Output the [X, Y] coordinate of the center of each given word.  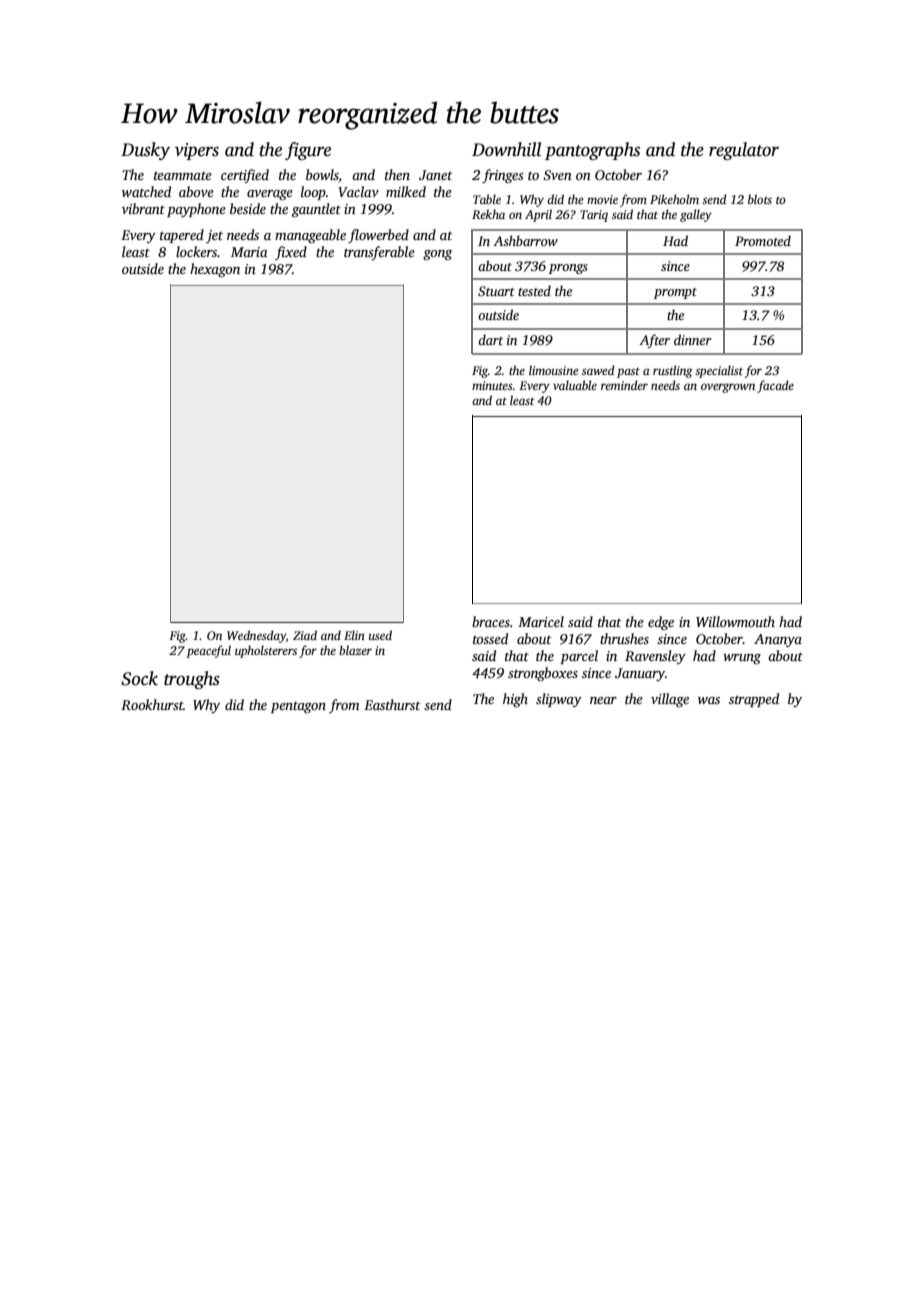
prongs [568, 269]
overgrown [728, 388]
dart [490, 340]
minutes [492, 385]
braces [491, 621]
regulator [744, 151]
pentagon [298, 707]
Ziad [305, 635]
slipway [559, 700]
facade [775, 386]
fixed [291, 253]
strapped [754, 700]
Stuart [496, 291]
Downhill [506, 149]
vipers [197, 151]
